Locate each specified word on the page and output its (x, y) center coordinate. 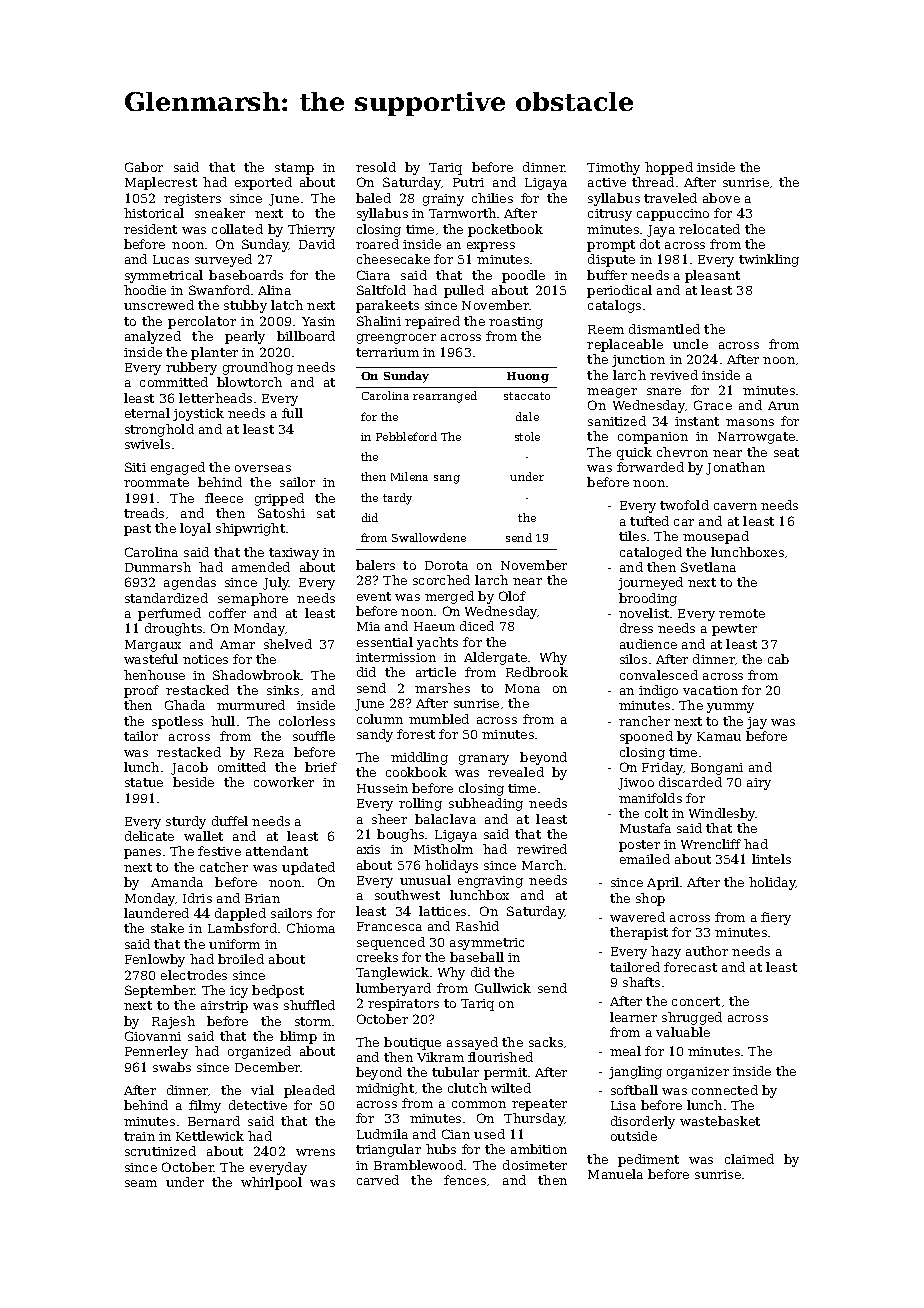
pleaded (309, 1091)
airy (759, 784)
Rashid (477, 926)
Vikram (440, 1057)
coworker (284, 782)
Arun (783, 405)
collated (237, 229)
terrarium (387, 352)
